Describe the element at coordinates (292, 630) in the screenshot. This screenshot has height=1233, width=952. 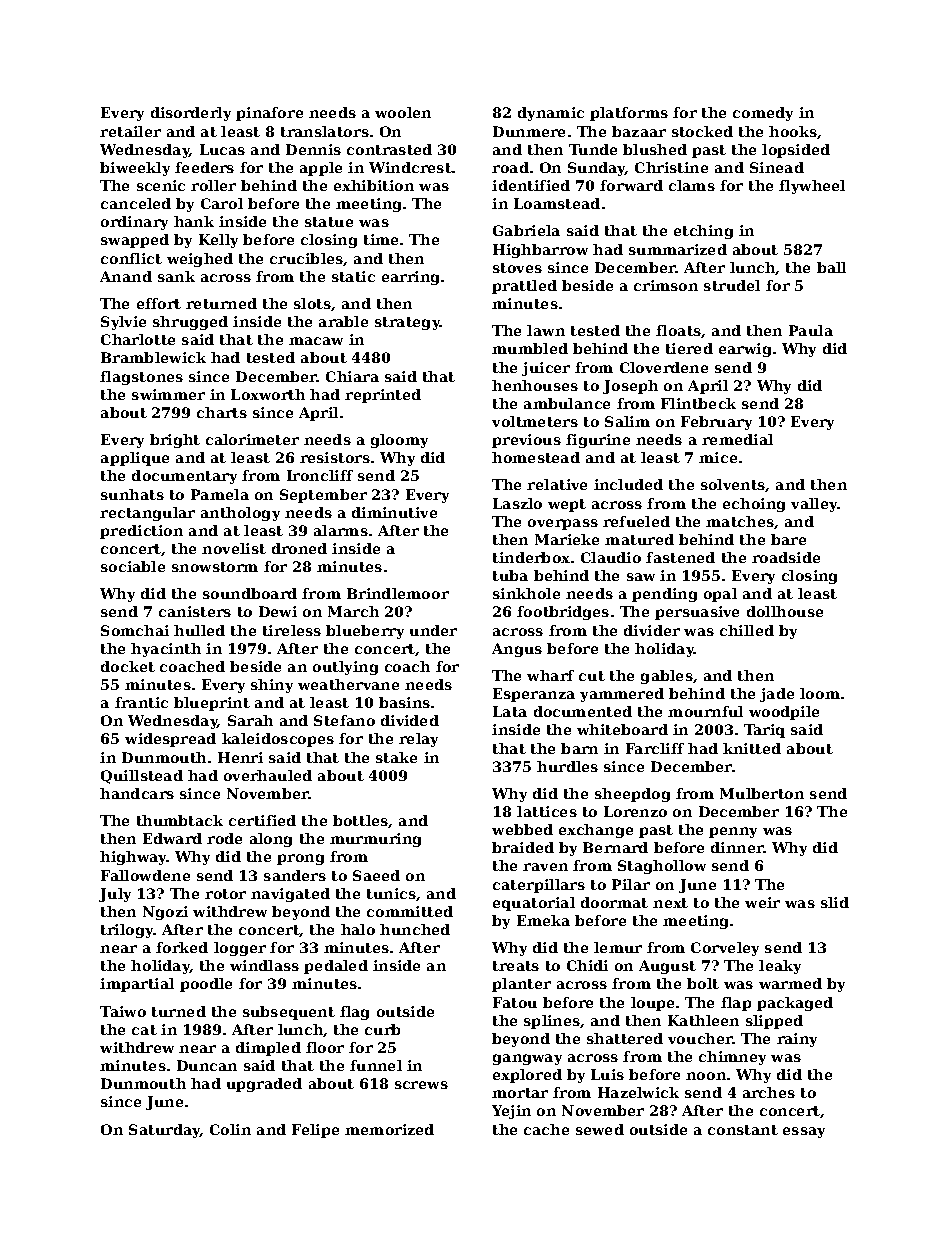
I see `tireless` at that location.
